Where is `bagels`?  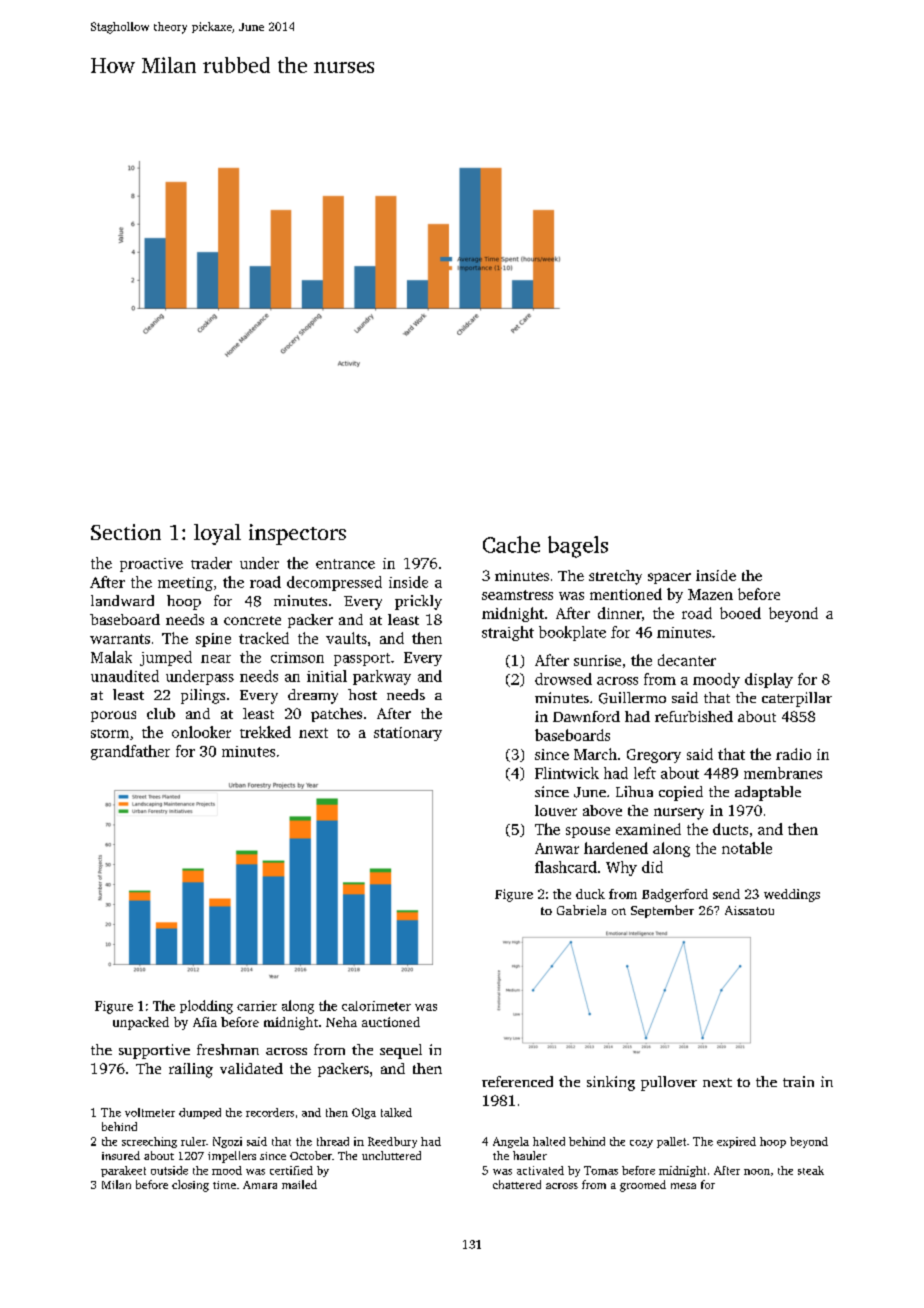
bagels is located at coordinates (578, 547).
